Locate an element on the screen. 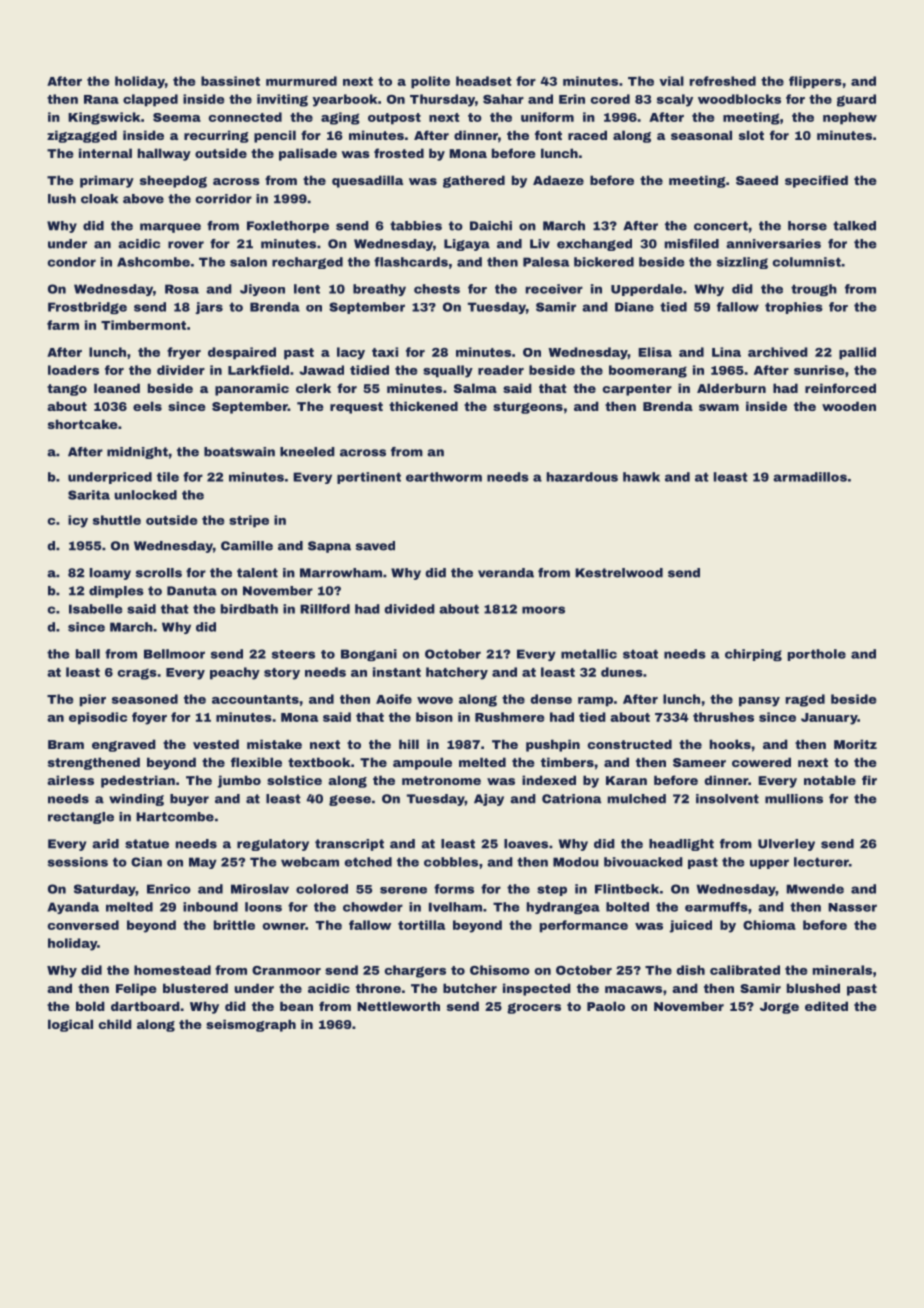  conversed is located at coordinates (83, 925).
